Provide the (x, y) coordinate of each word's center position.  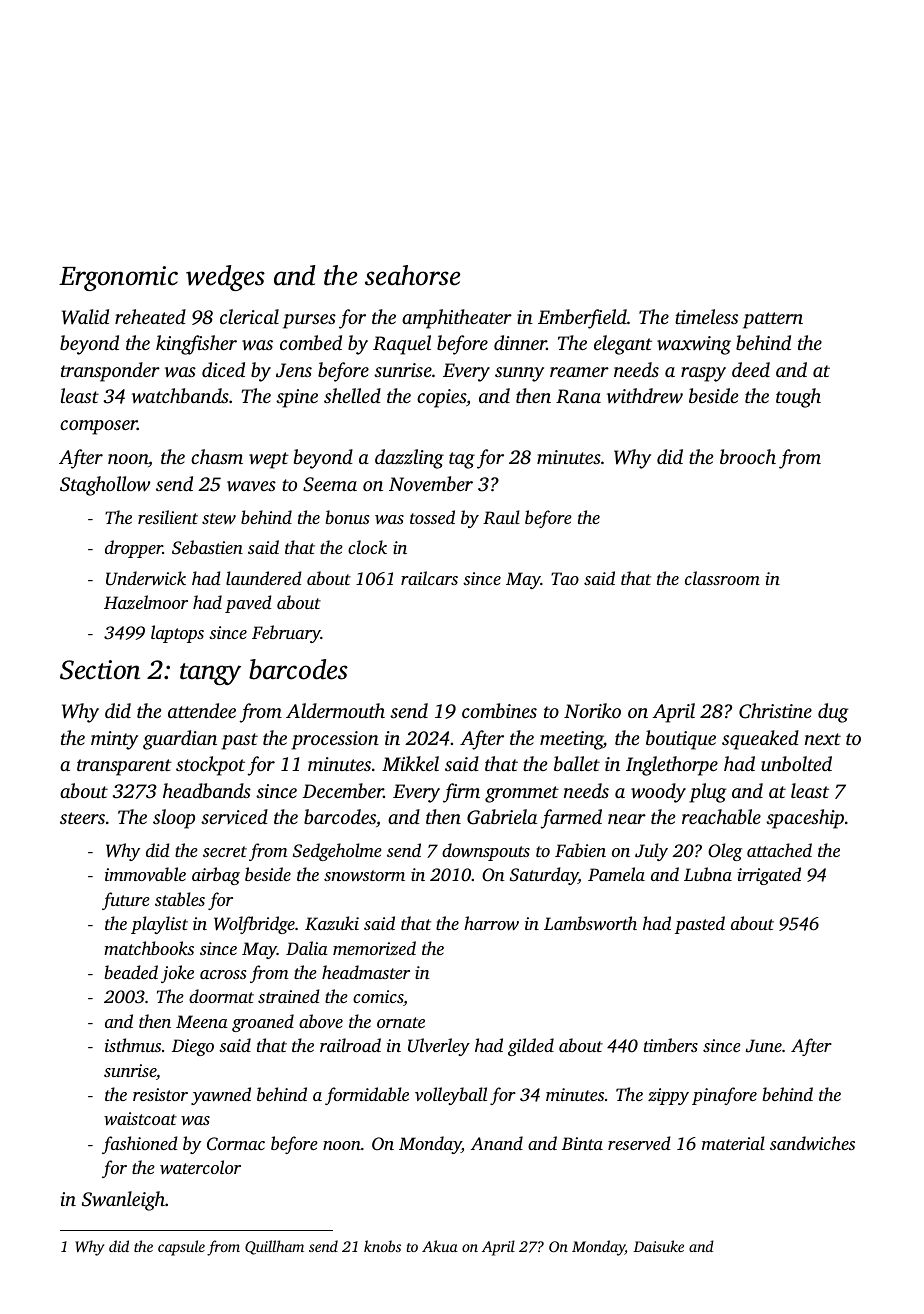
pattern (773, 320)
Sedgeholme (337, 852)
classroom (722, 578)
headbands (207, 790)
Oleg (725, 852)
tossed (432, 517)
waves (251, 486)
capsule (181, 1248)
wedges (225, 278)
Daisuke (658, 1246)
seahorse (412, 275)
